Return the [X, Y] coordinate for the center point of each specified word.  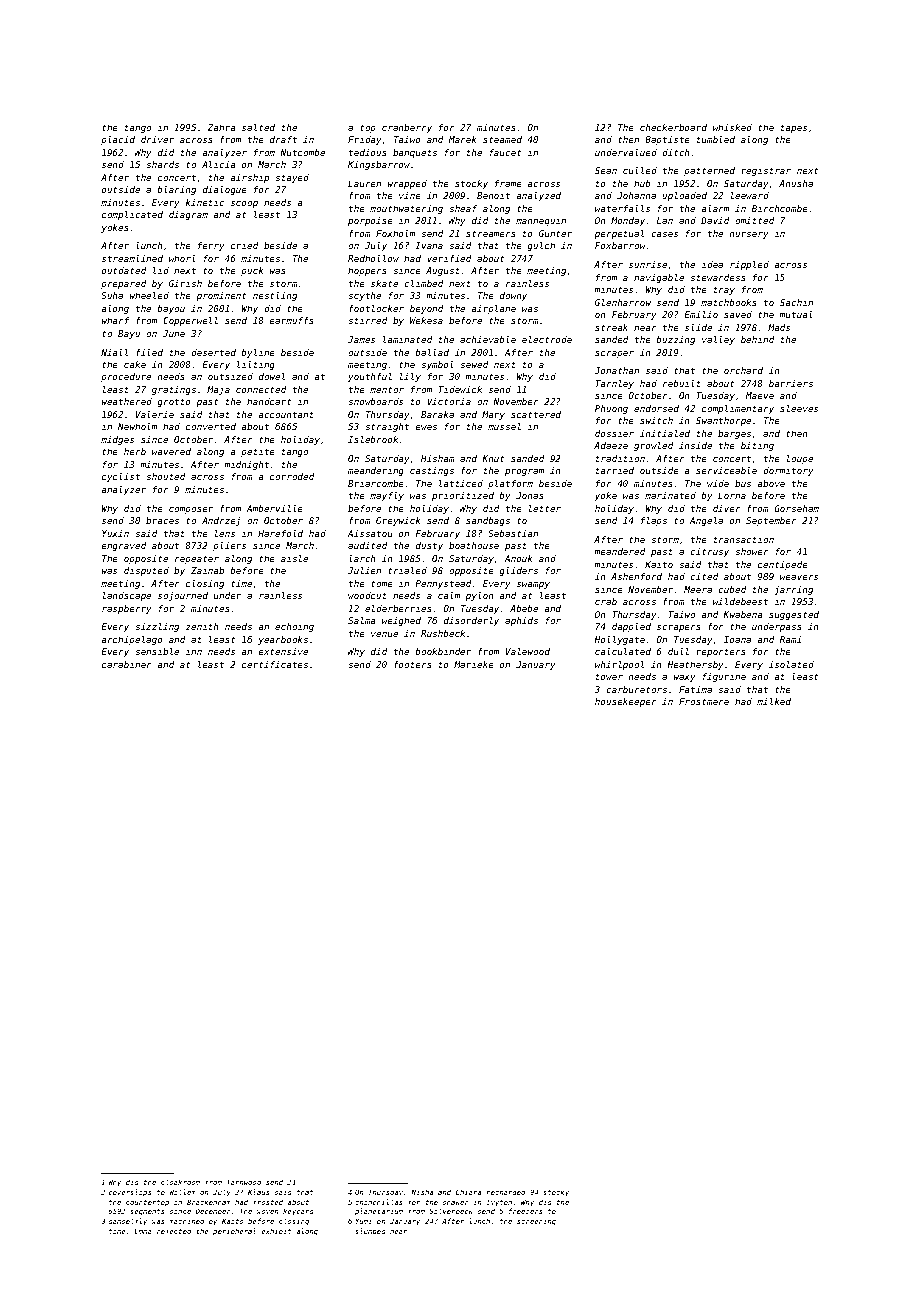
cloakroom [180, 1182]
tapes [793, 128]
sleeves [799, 408]
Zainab [207, 570]
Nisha [422, 1192]
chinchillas [379, 1202]
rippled [749, 265]
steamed [502, 139]
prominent [221, 296]
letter [545, 508]
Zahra [221, 127]
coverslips [130, 1193]
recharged [506, 1193]
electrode [547, 339]
